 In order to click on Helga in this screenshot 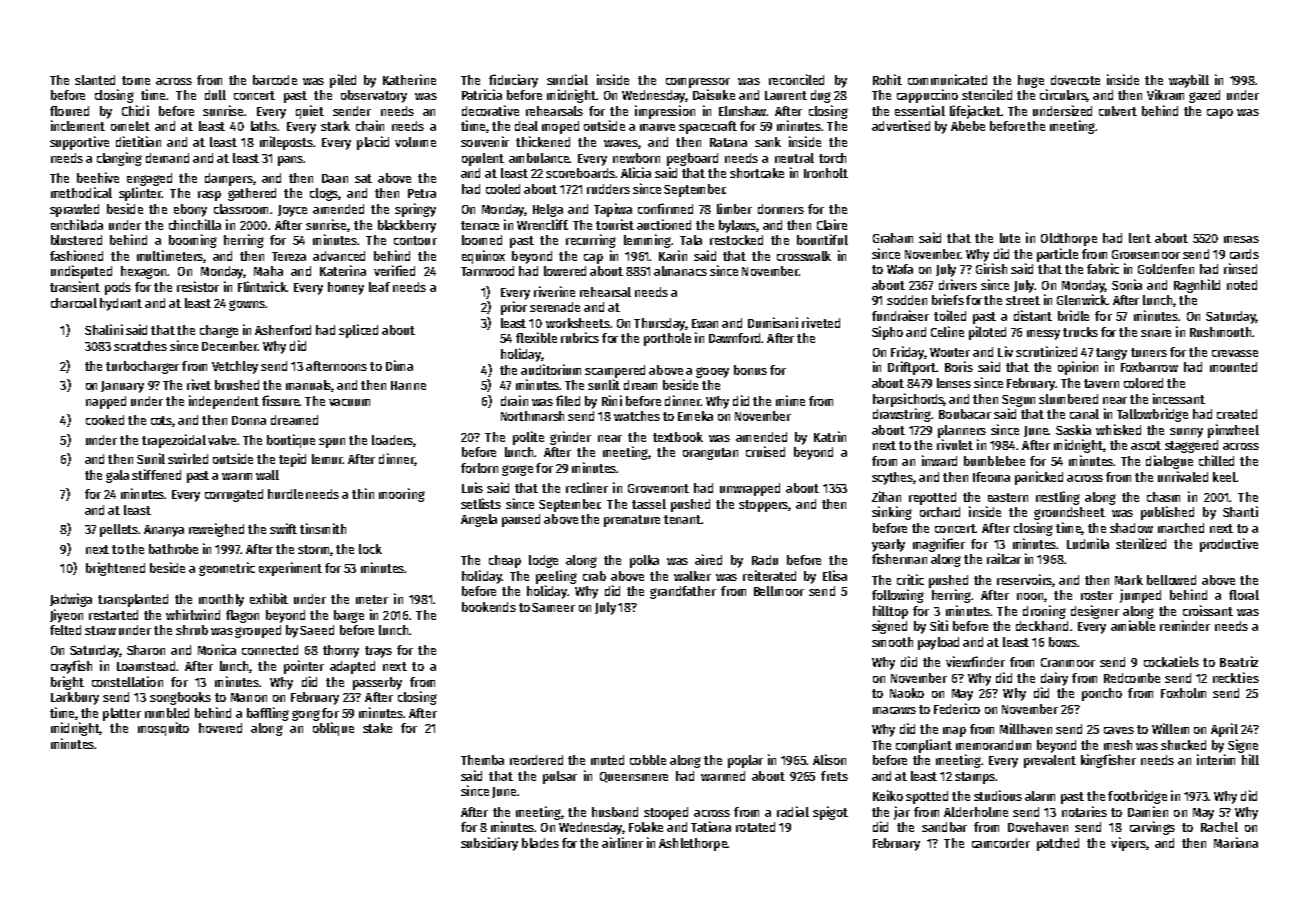, I will do `click(548, 210)`.
